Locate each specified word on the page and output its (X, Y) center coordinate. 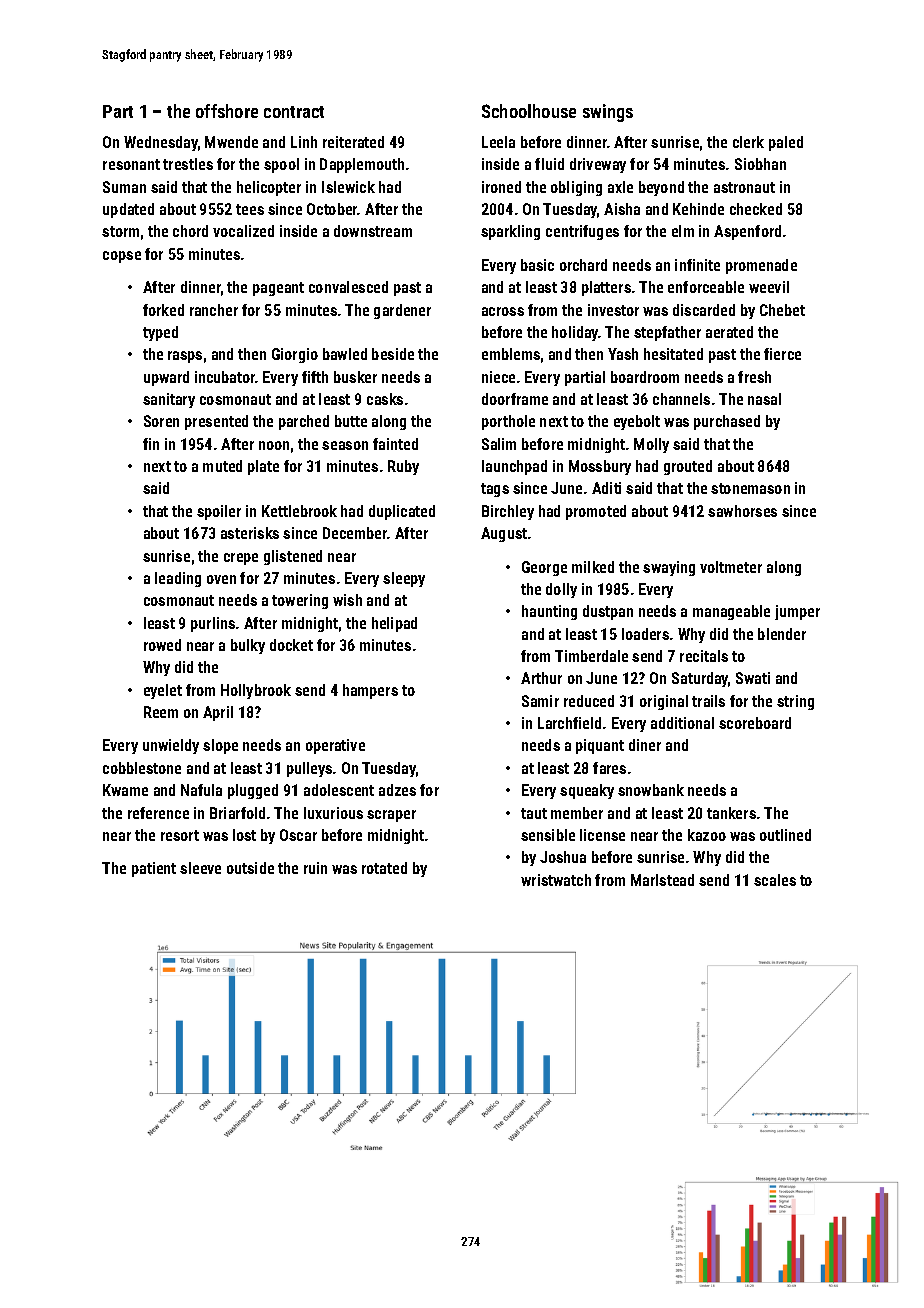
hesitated (673, 354)
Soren (161, 421)
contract (294, 112)
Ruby (403, 467)
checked (756, 209)
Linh (304, 142)
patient (154, 869)
